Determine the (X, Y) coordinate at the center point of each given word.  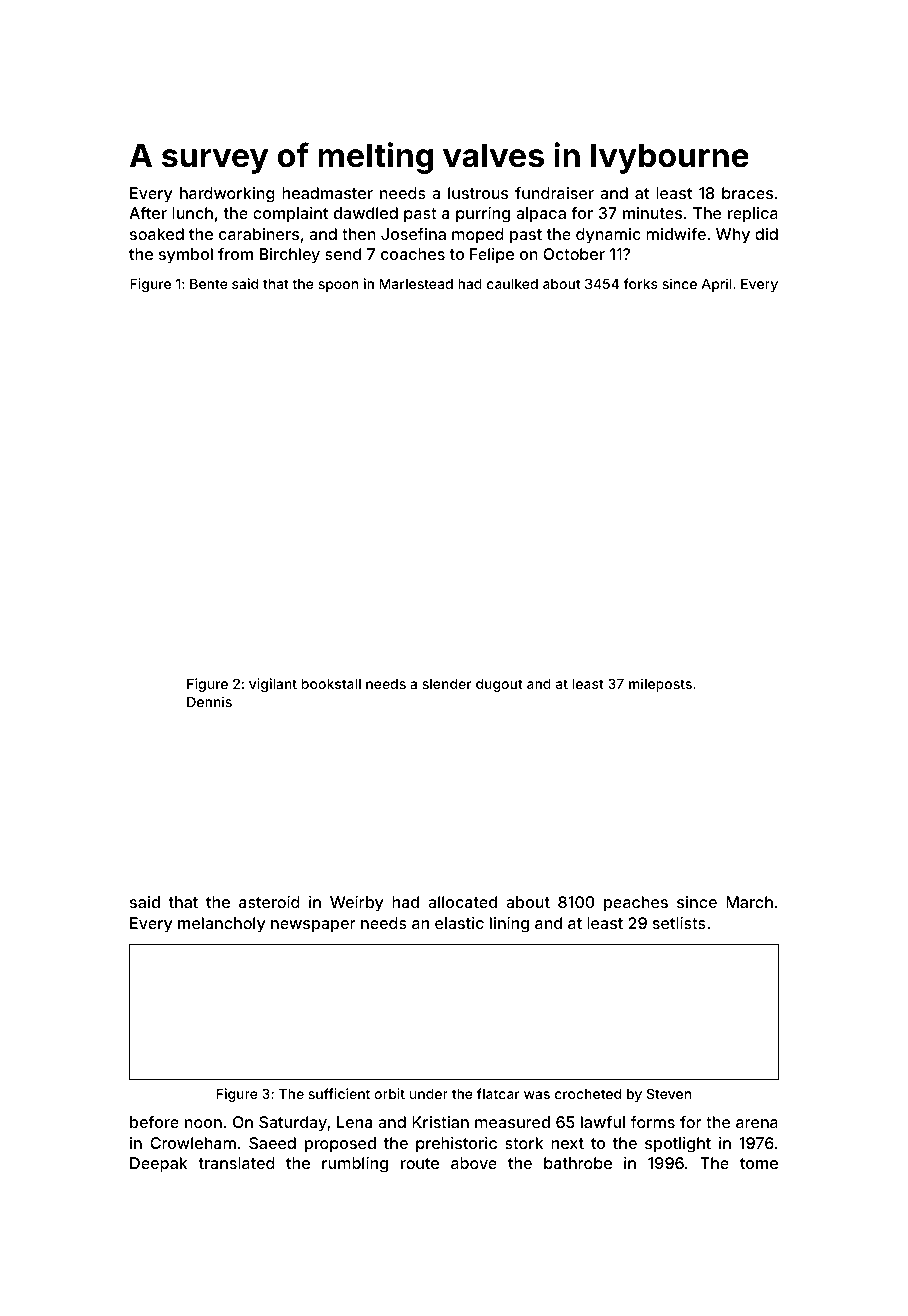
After (148, 213)
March (749, 902)
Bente (209, 284)
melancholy (221, 925)
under (429, 1094)
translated (236, 1163)
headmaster (327, 193)
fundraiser (554, 192)
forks (641, 283)
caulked (512, 284)
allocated (462, 902)
